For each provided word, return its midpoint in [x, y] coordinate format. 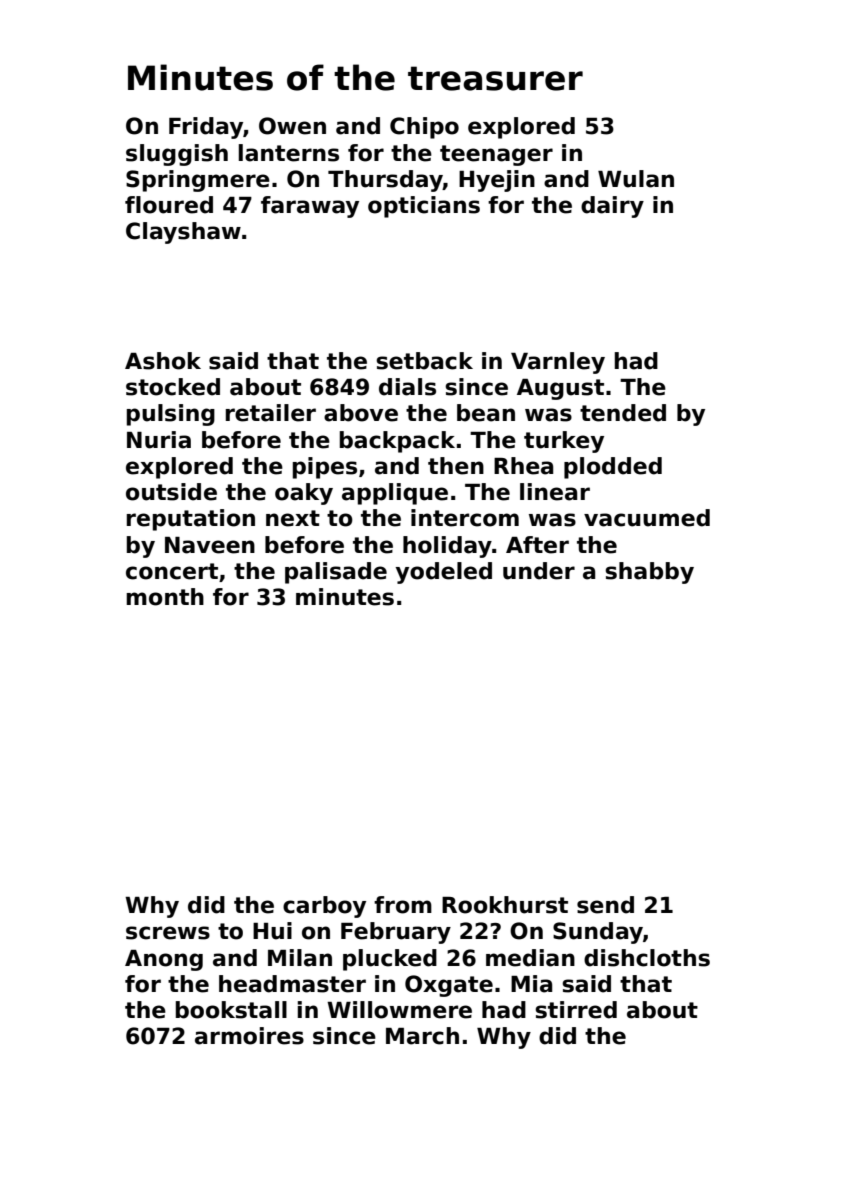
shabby [649, 573]
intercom [465, 518]
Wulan [636, 179]
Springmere [198, 181]
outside [171, 492]
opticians [424, 207]
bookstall [231, 1010]
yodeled [443, 573]
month [165, 597]
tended [623, 413]
